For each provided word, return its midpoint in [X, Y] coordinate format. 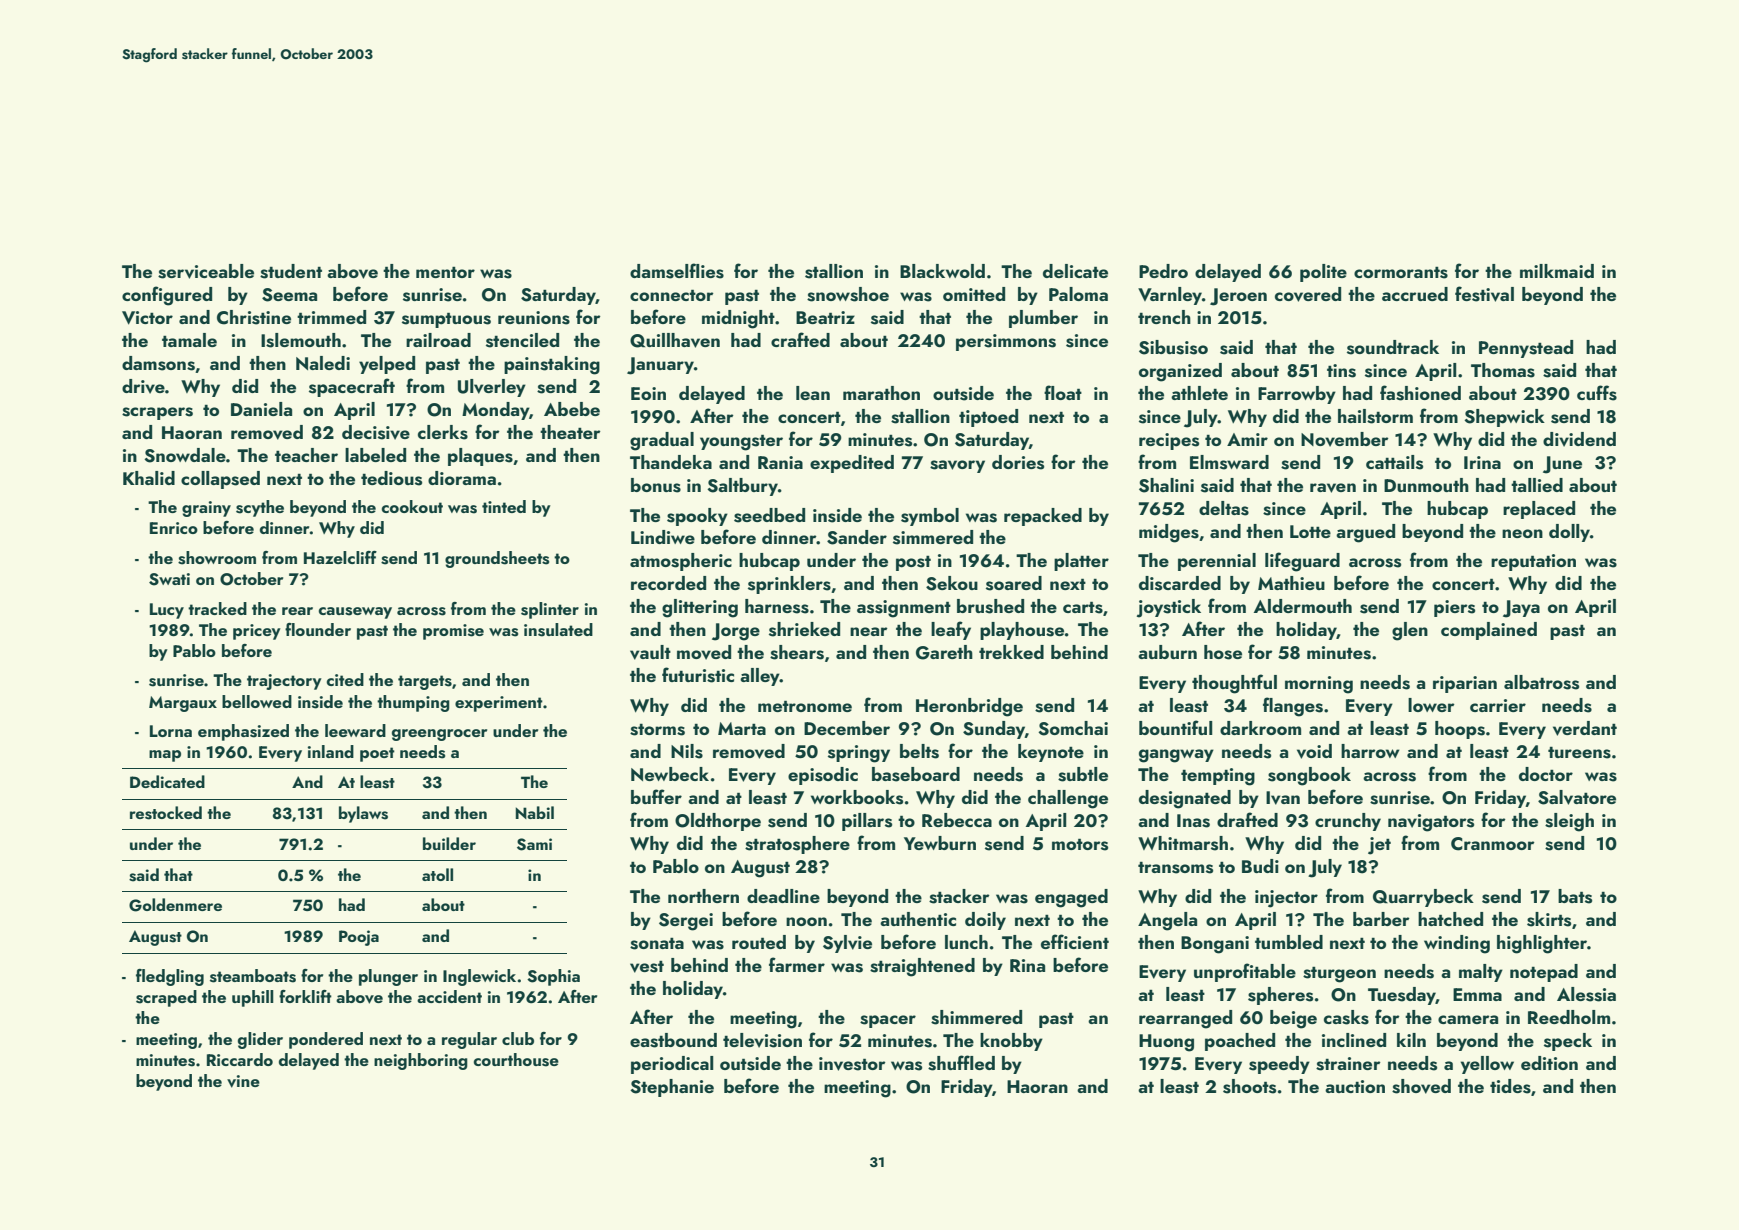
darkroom [1260, 728]
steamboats [253, 976]
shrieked [804, 629]
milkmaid [1557, 271]
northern [703, 896]
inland [331, 751]
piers [1454, 608]
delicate [1075, 271]
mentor [445, 272]
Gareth [944, 652]
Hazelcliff [340, 557]
